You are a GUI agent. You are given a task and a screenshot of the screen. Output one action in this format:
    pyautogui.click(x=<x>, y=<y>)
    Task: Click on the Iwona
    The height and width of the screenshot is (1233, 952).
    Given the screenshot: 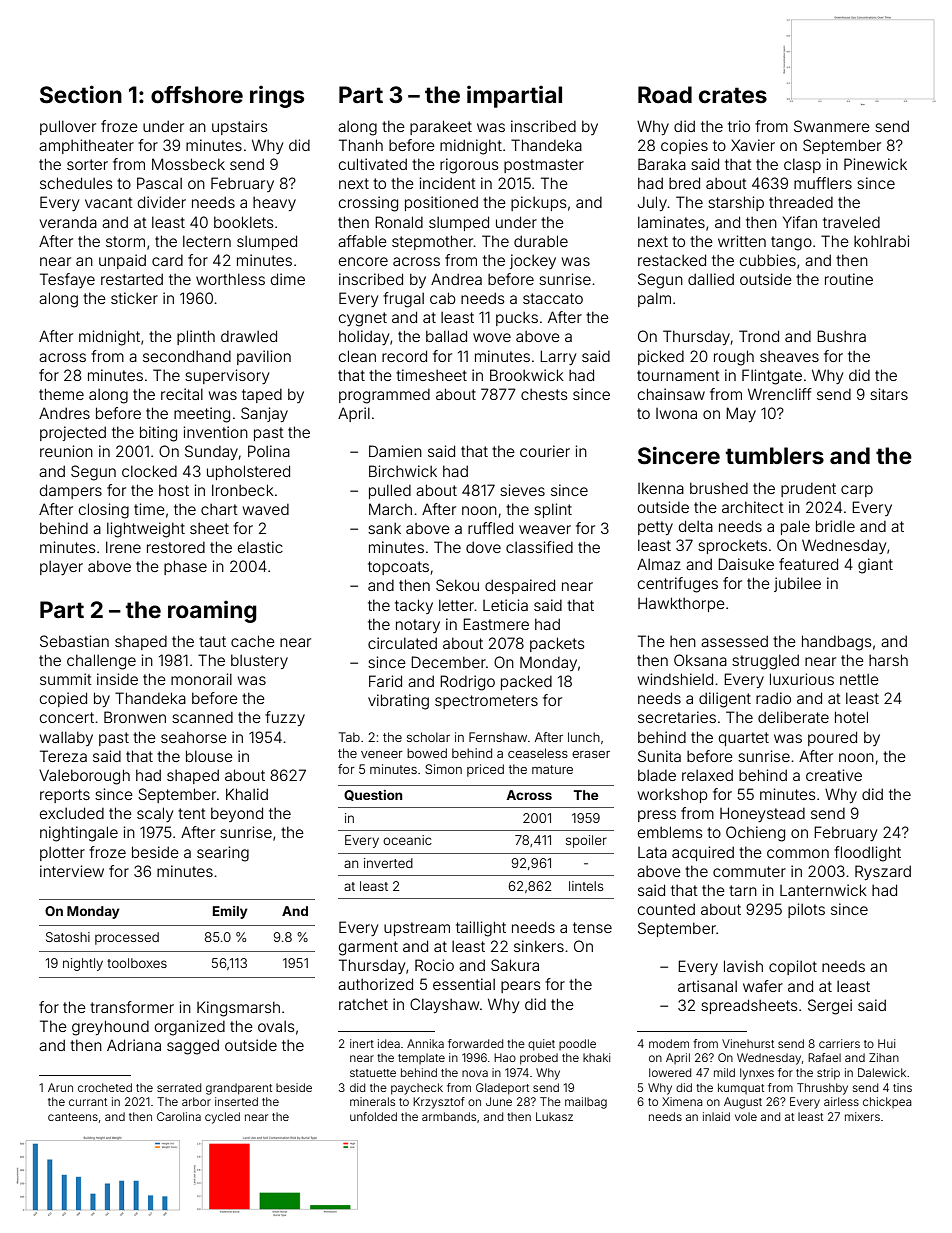 What is the action you would take?
    pyautogui.click(x=676, y=413)
